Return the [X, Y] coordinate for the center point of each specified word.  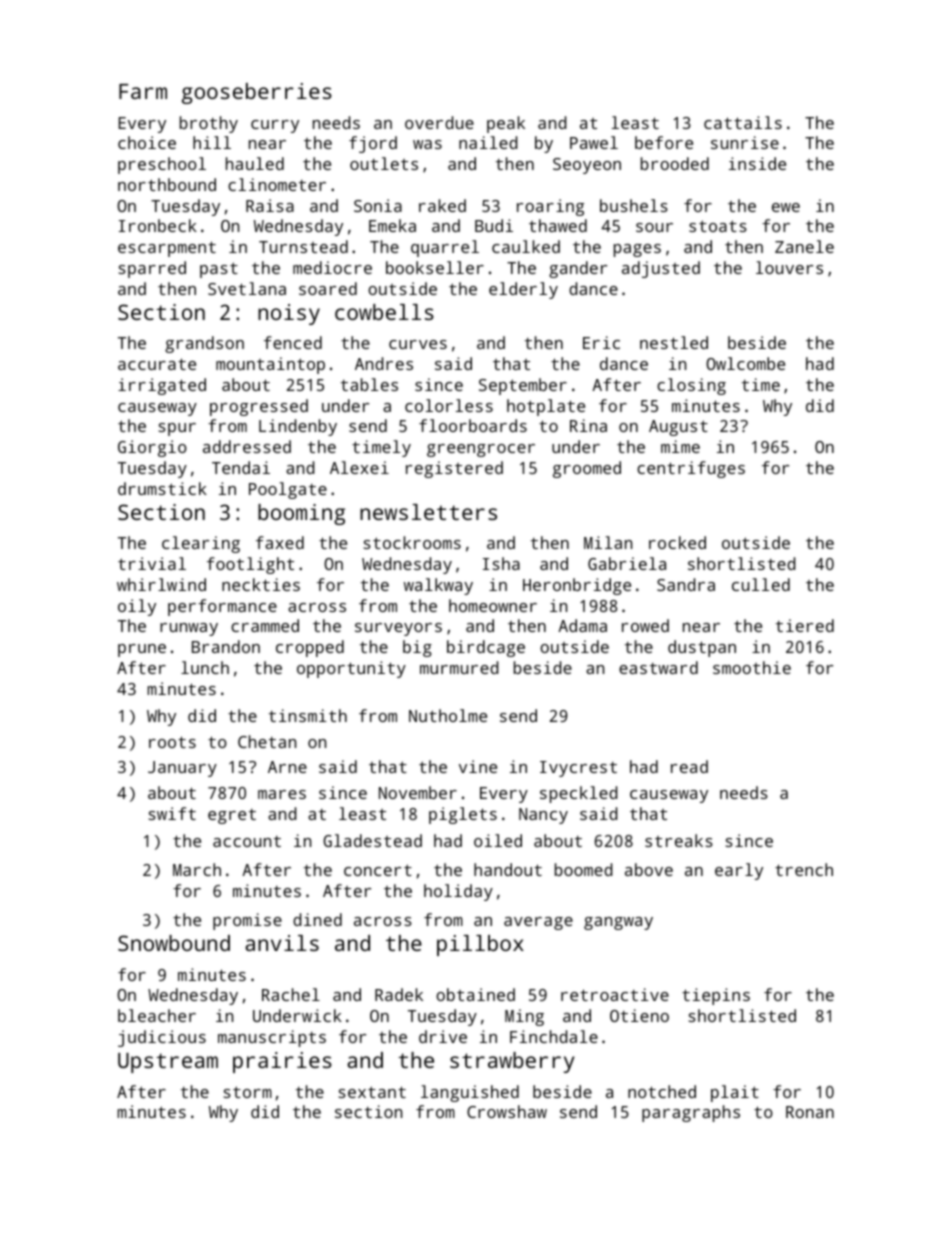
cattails [743, 122]
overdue [439, 122]
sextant [372, 1092]
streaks [679, 840]
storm [248, 1092]
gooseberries [257, 93]
